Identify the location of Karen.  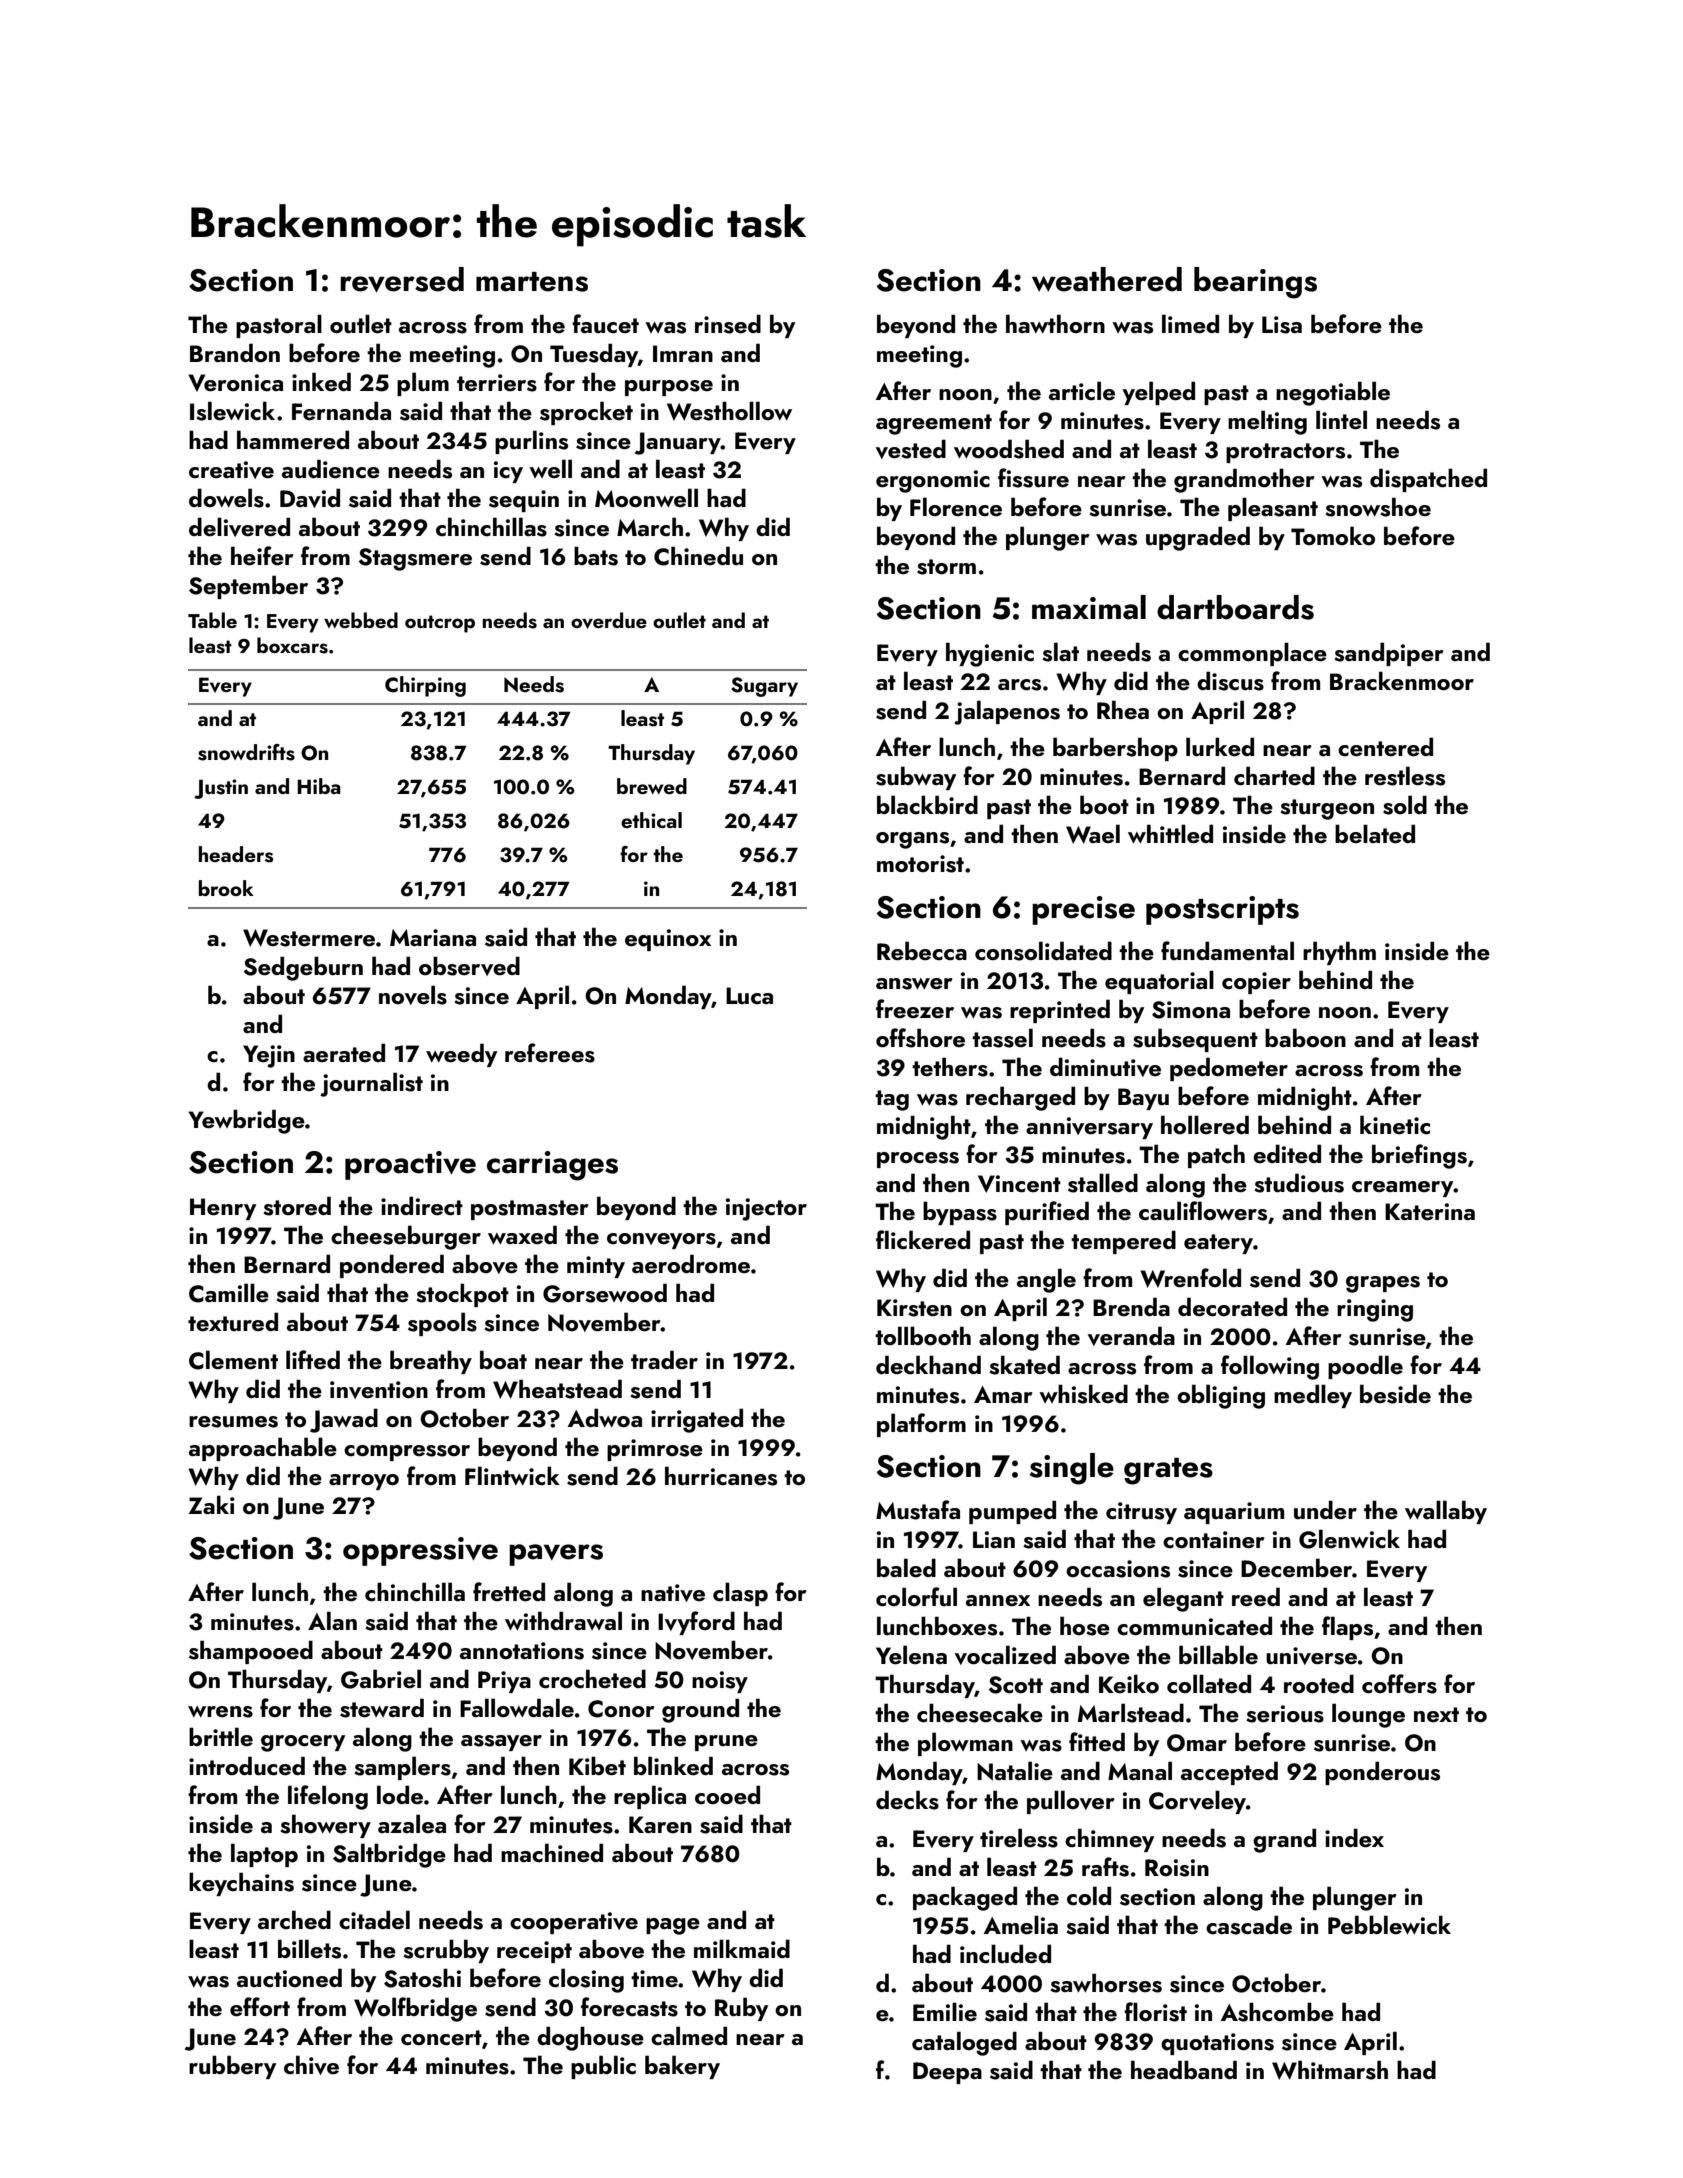
(660, 1824).
